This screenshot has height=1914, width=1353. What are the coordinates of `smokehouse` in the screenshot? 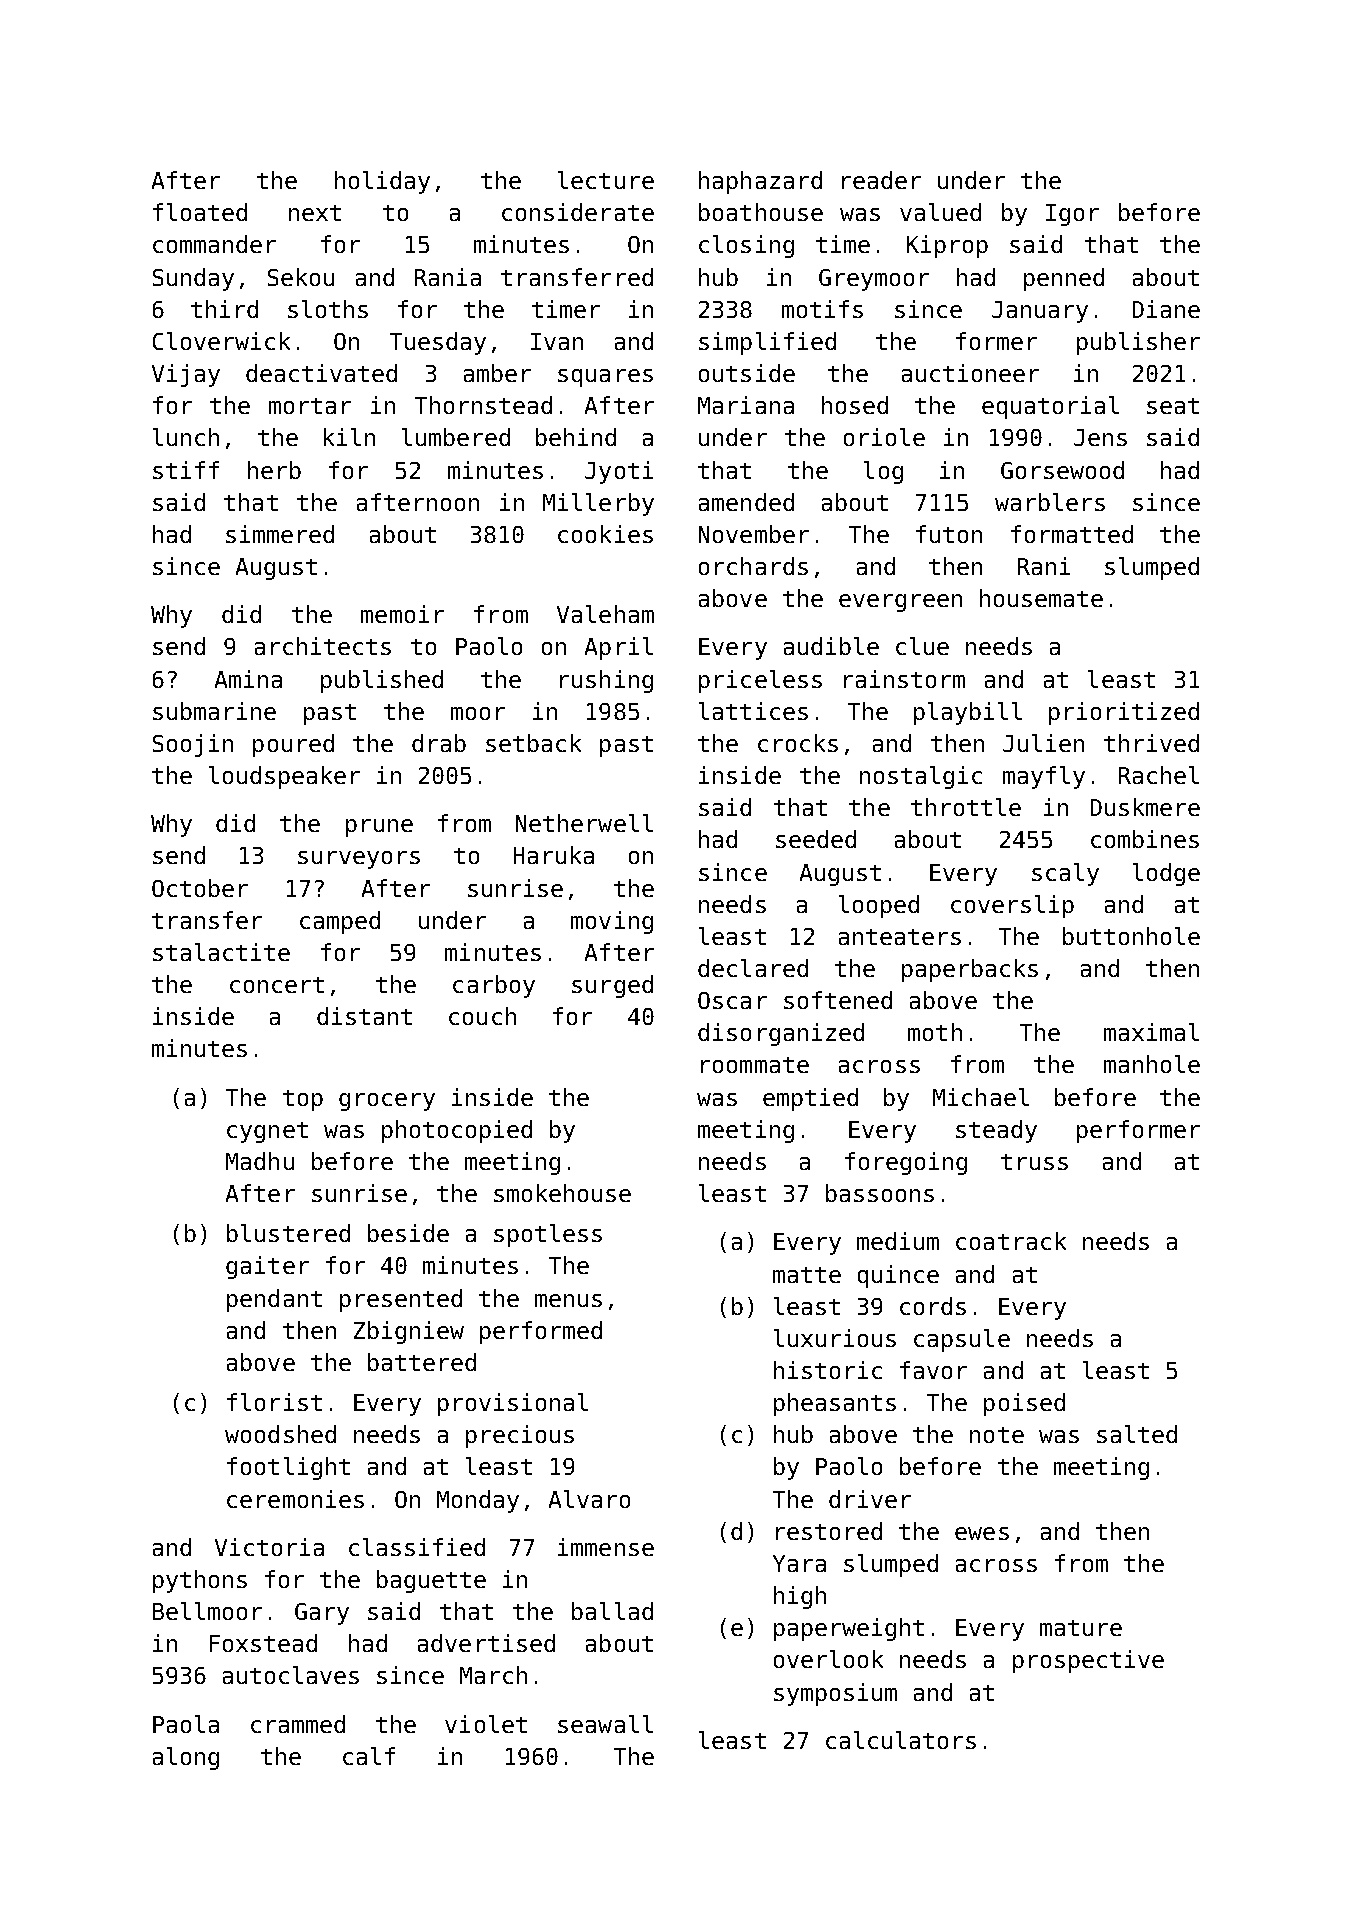 It's located at (562, 1193).
